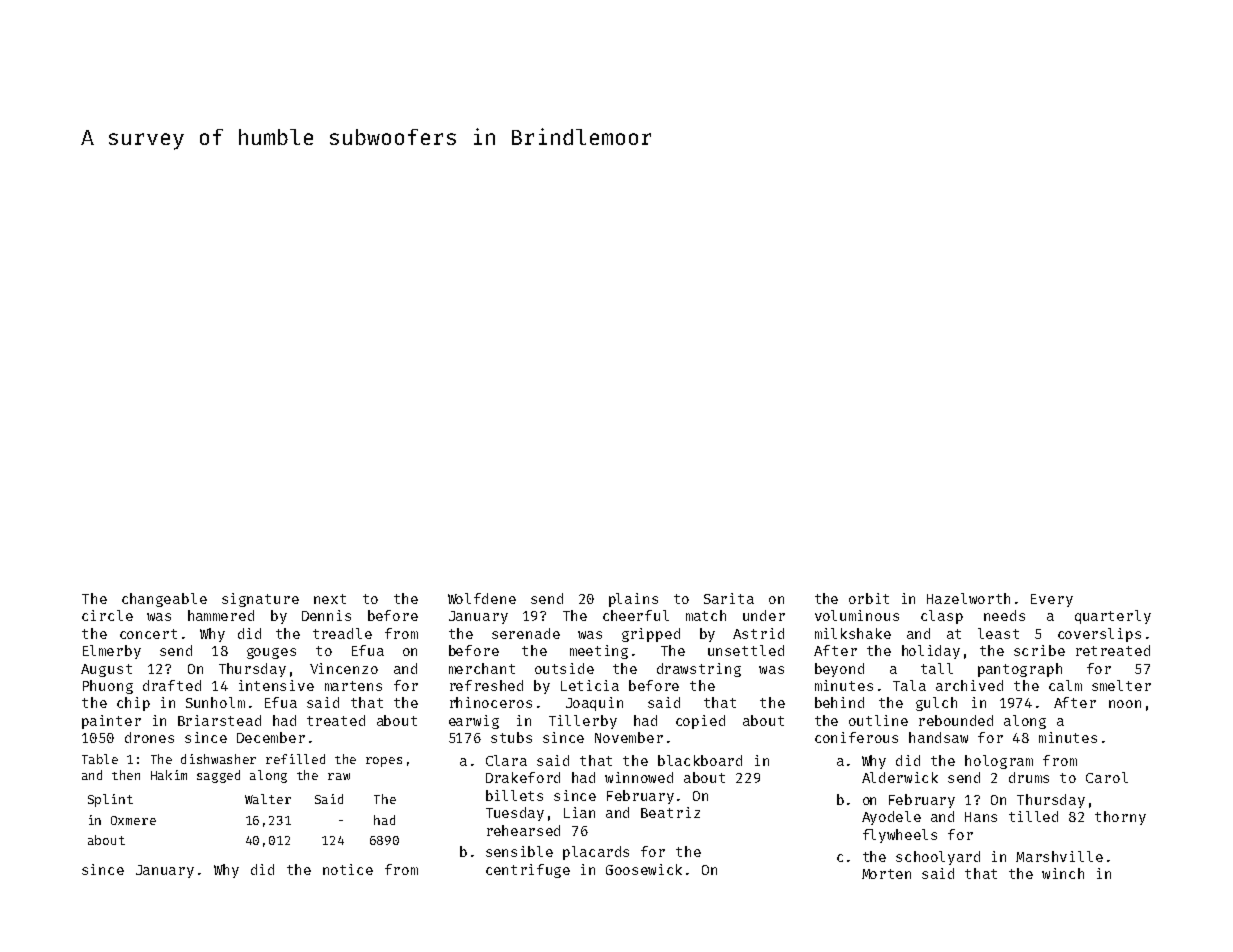 This screenshot has width=1233, height=952. I want to click on Walter, so click(268, 799).
